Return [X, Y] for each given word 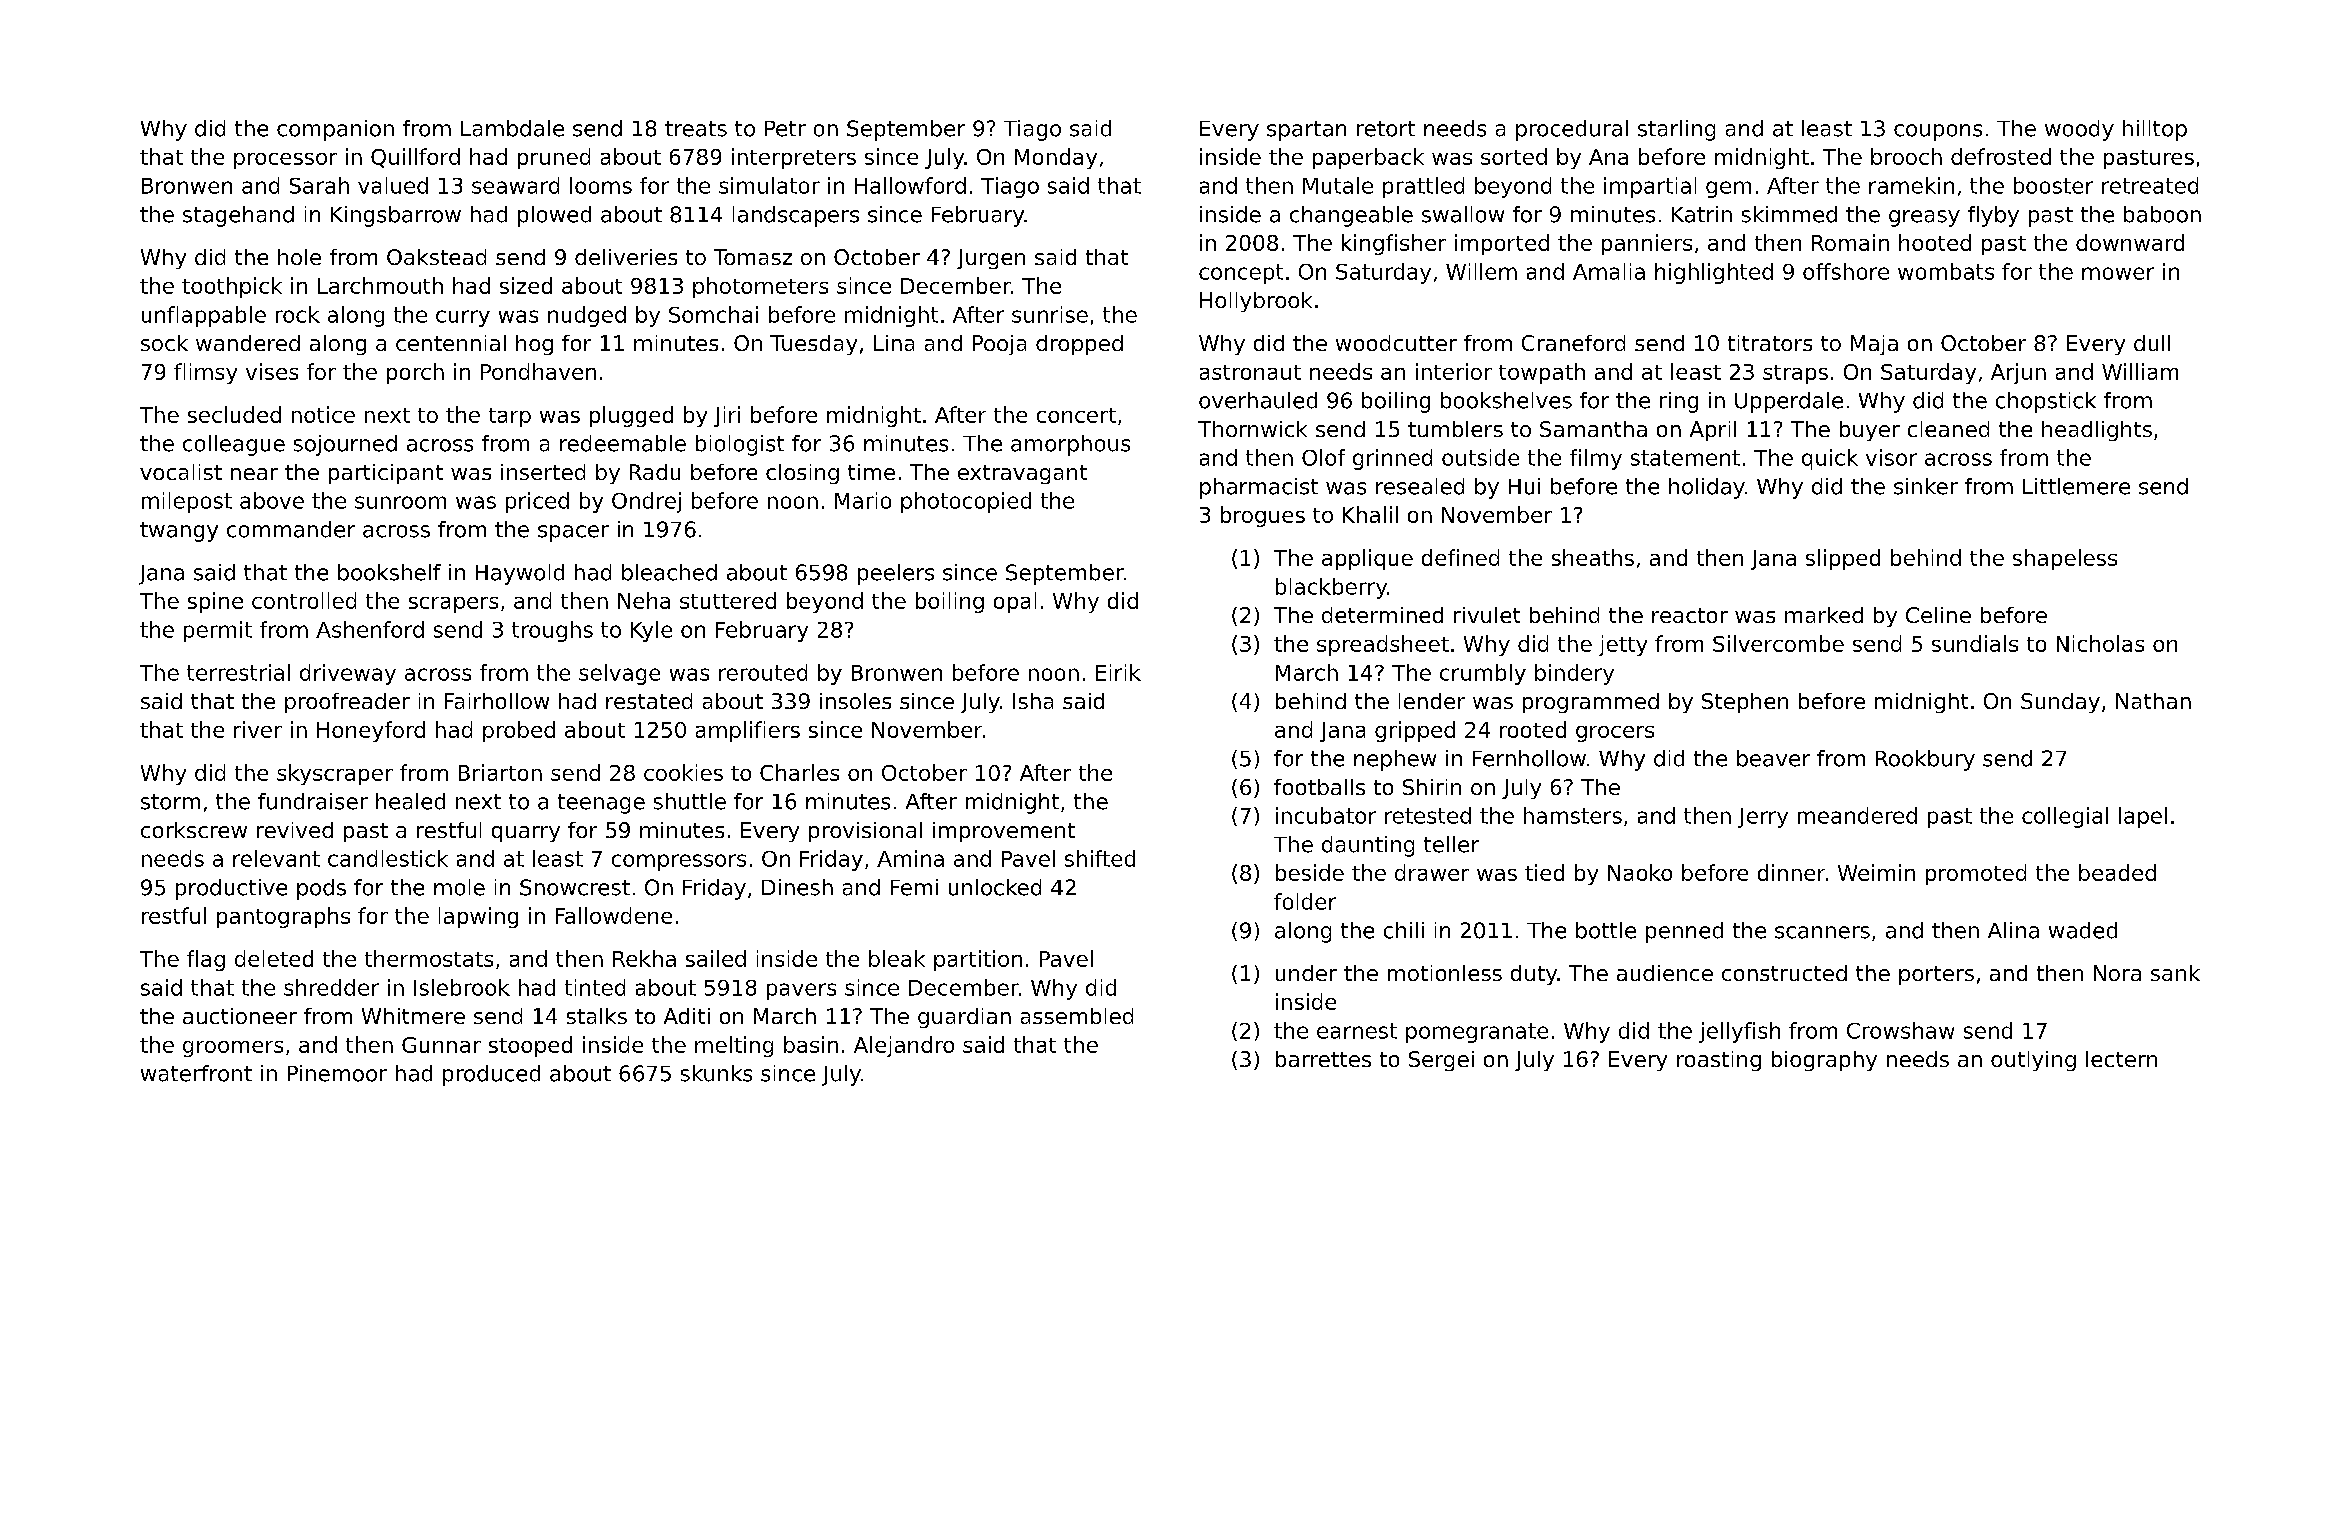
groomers [233, 1049]
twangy [179, 532]
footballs [1319, 787]
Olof [1323, 457]
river [258, 729]
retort [1386, 129]
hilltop [2155, 130]
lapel [2143, 817]
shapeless [2065, 559]
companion [335, 130]
